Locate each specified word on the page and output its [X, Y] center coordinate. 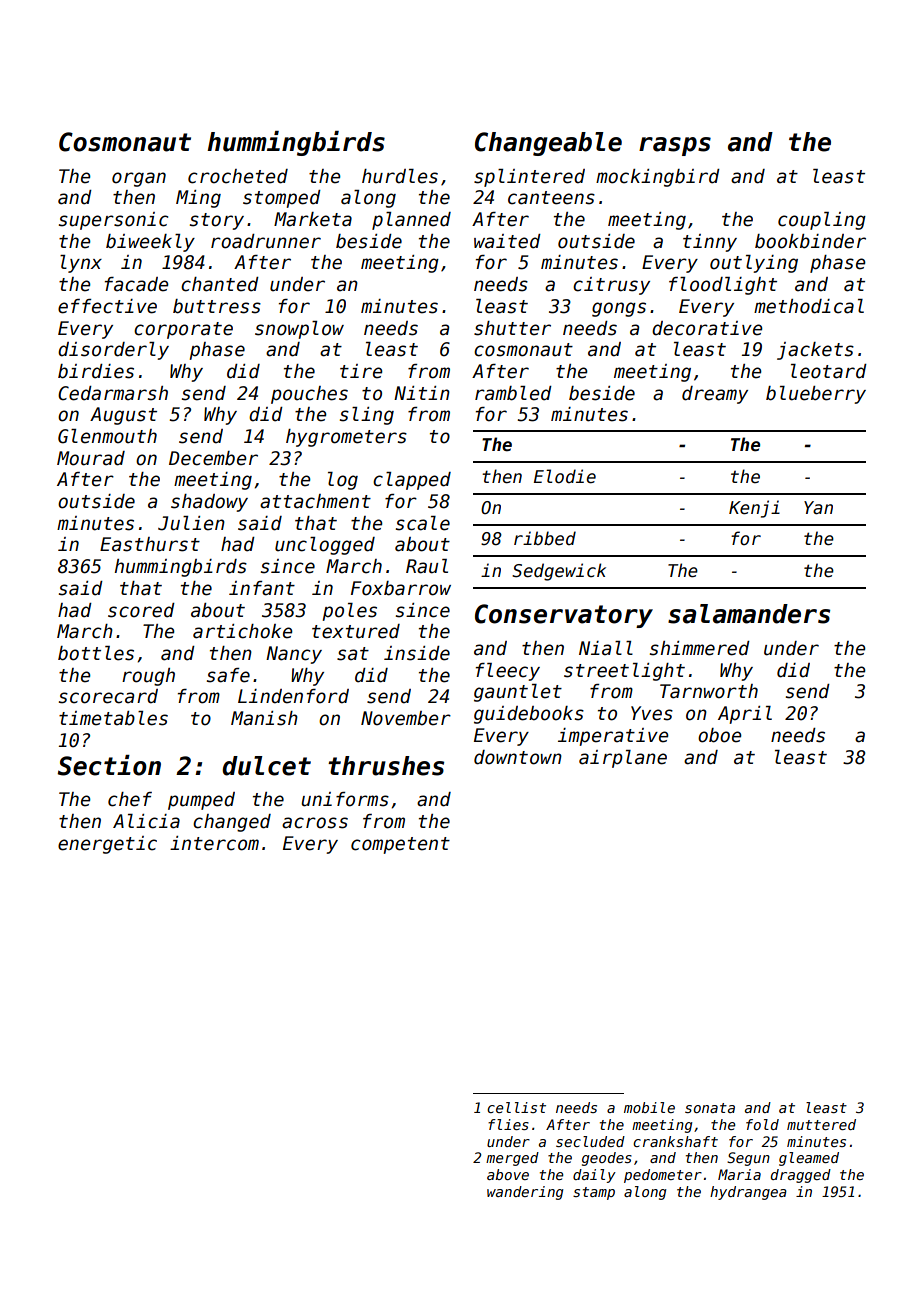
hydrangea [748, 1193]
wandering [525, 1193]
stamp [594, 1193]
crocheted [238, 176]
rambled [513, 393]
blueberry [816, 395]
